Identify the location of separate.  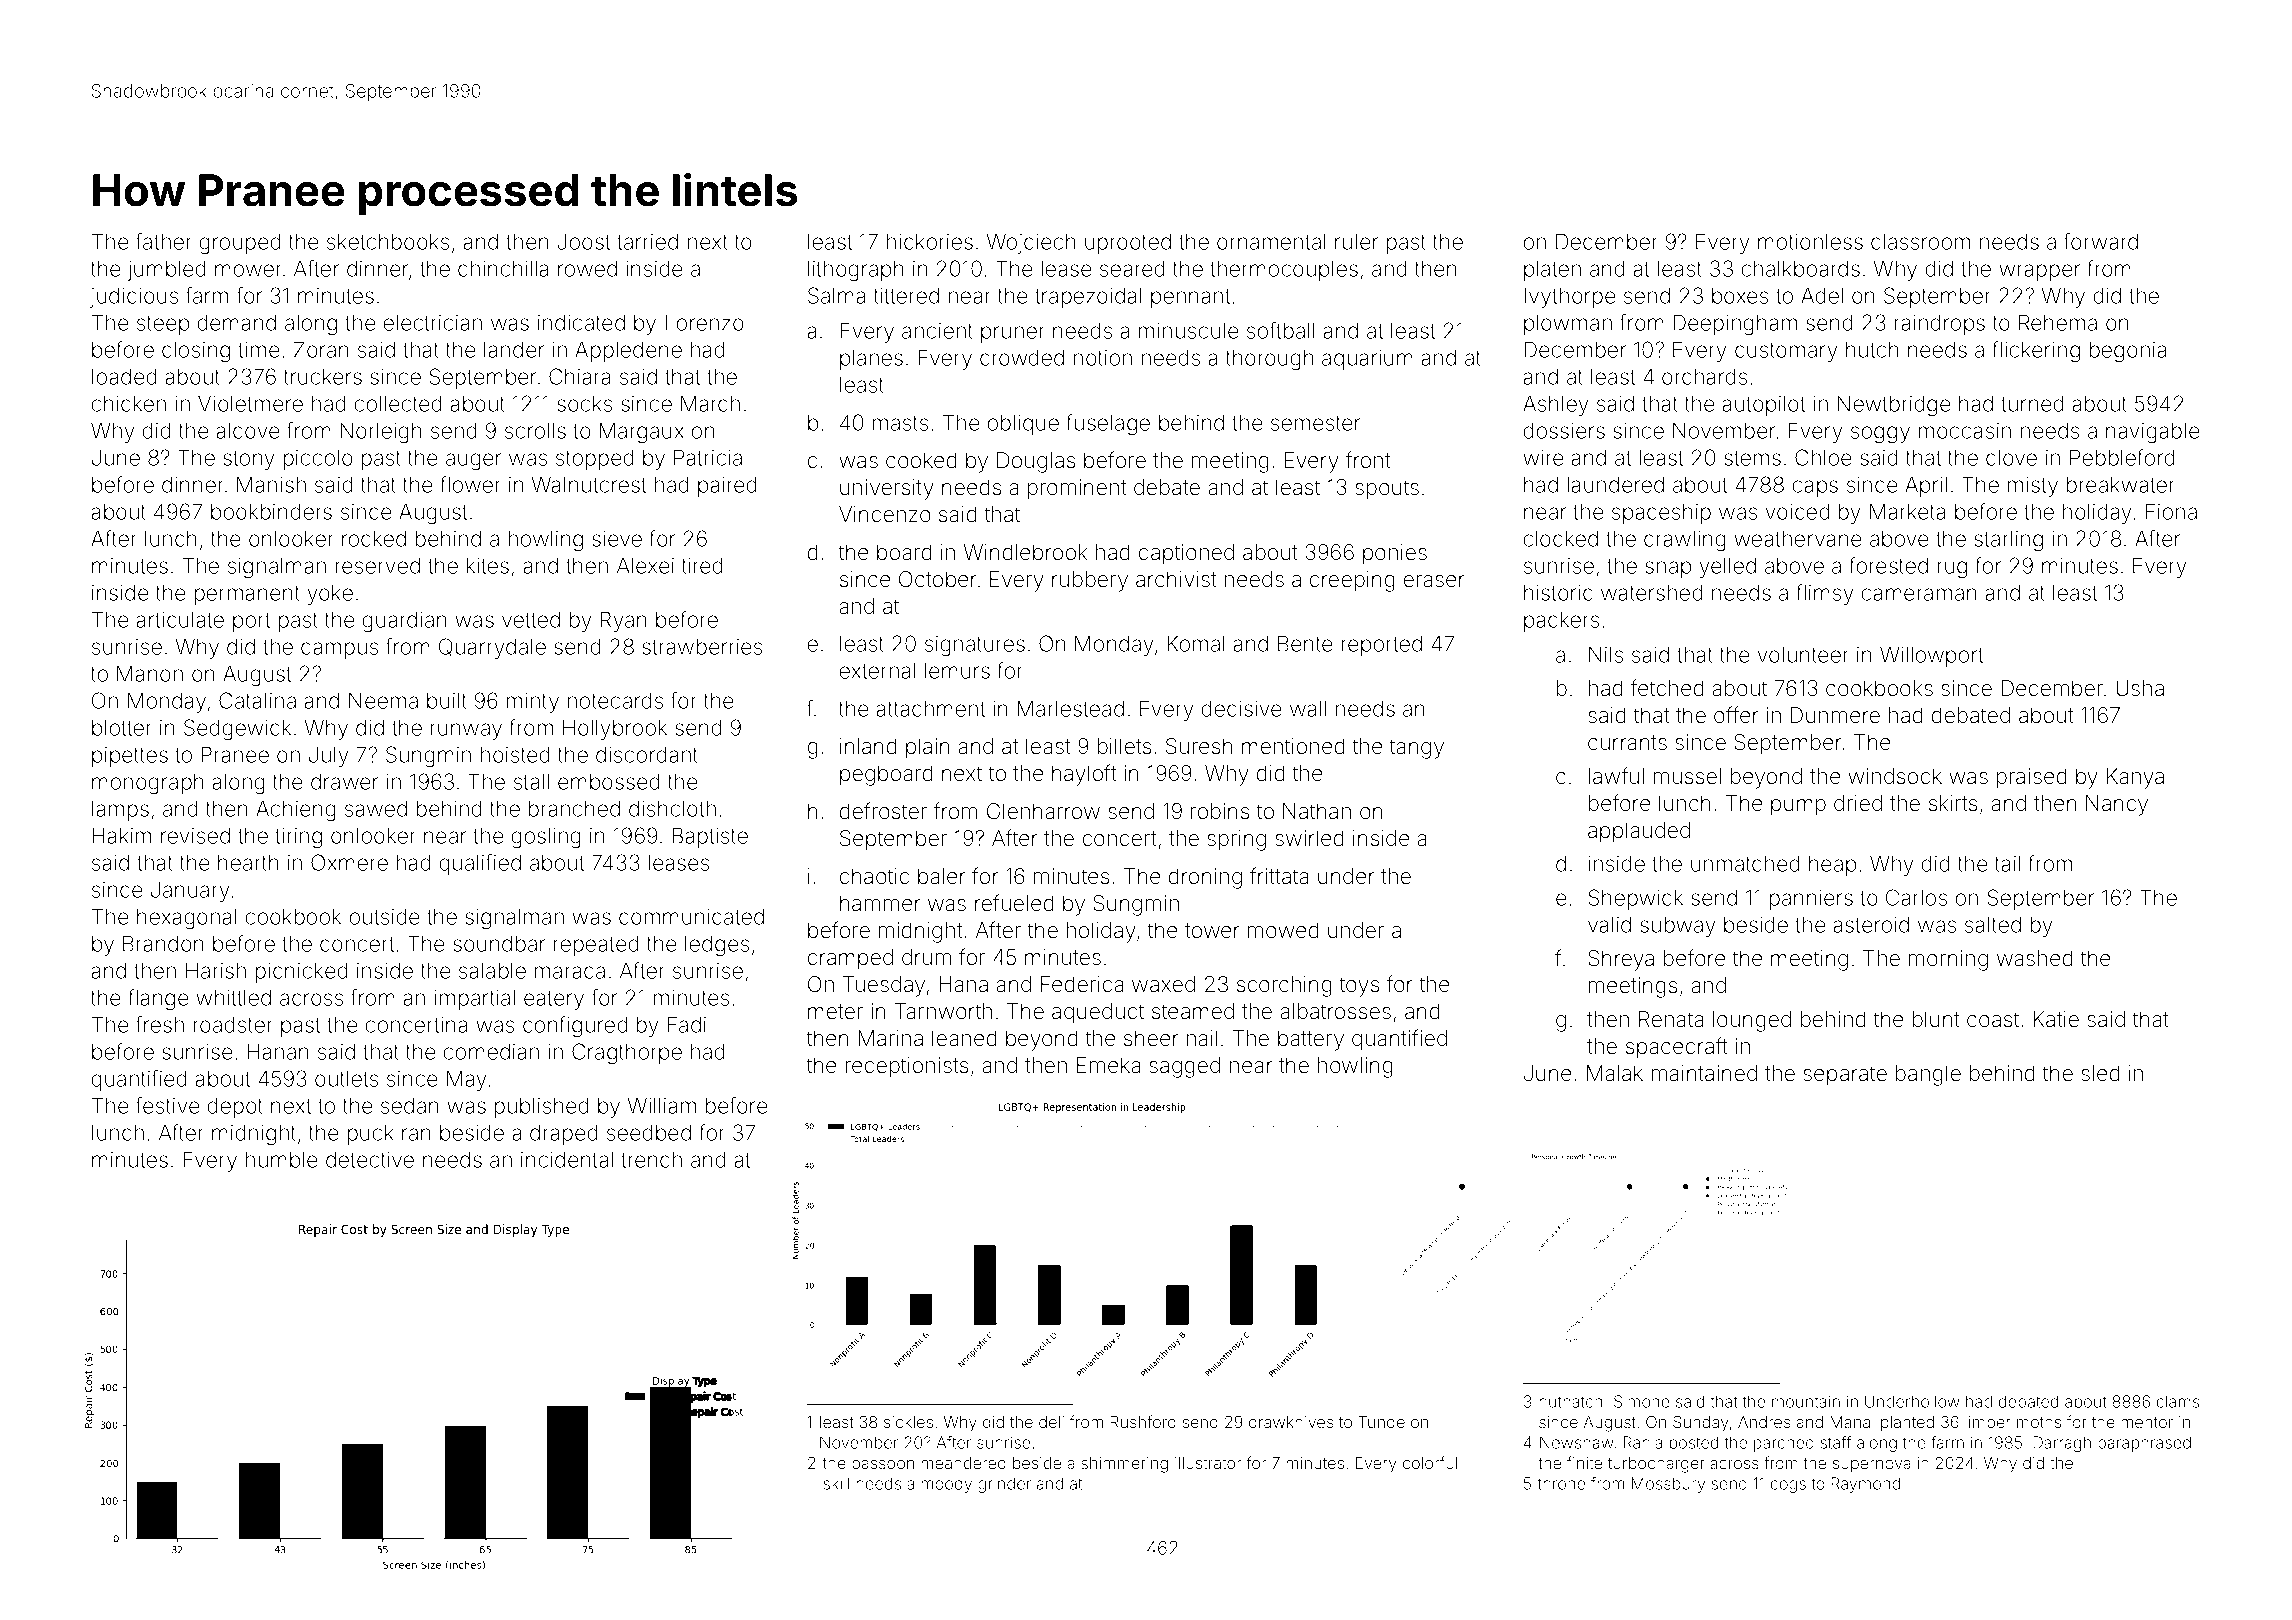
(1845, 1075).
